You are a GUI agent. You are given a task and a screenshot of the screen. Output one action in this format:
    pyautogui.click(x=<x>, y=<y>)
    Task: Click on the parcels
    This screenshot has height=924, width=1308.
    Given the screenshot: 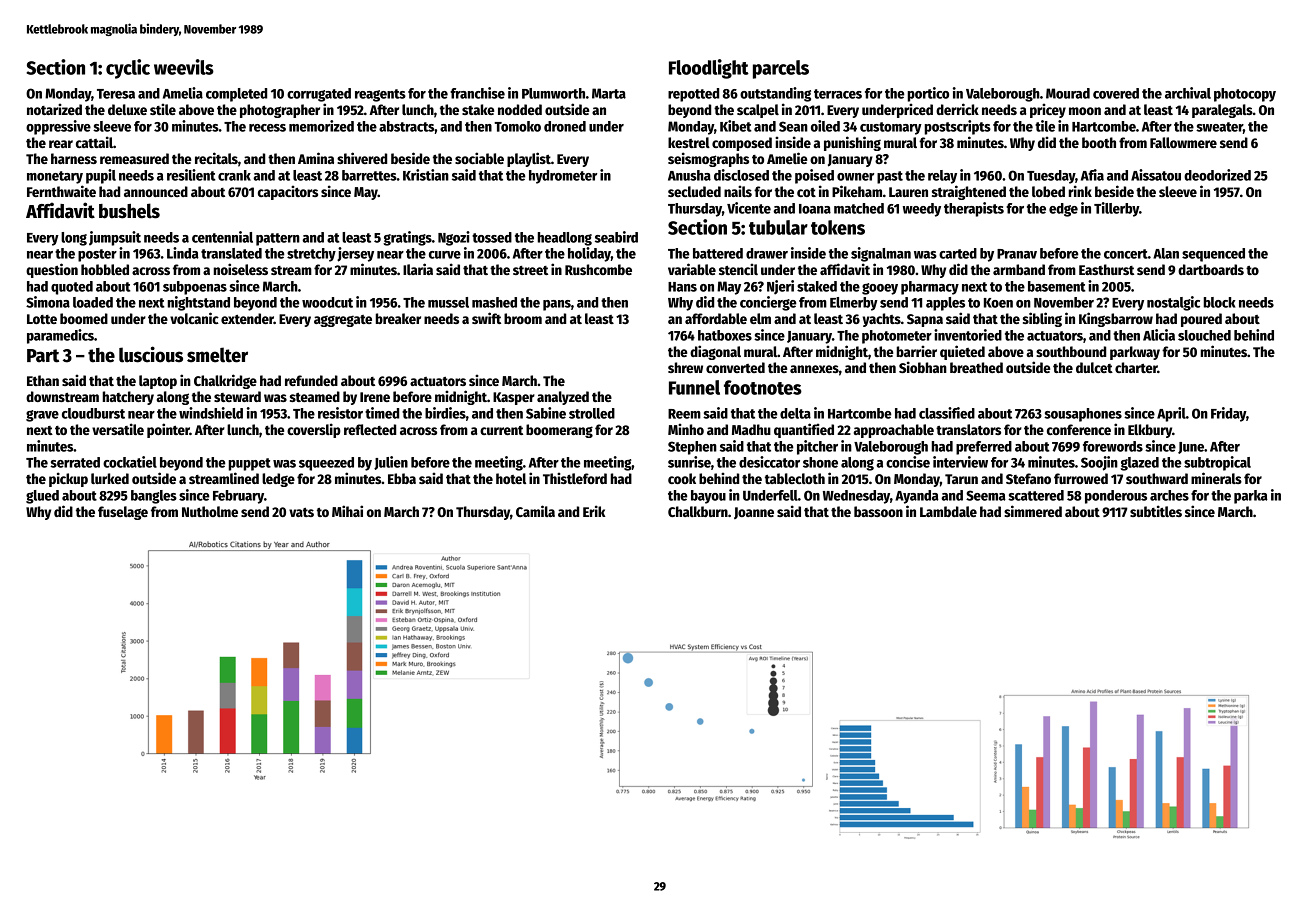 What is the action you would take?
    pyautogui.click(x=781, y=69)
